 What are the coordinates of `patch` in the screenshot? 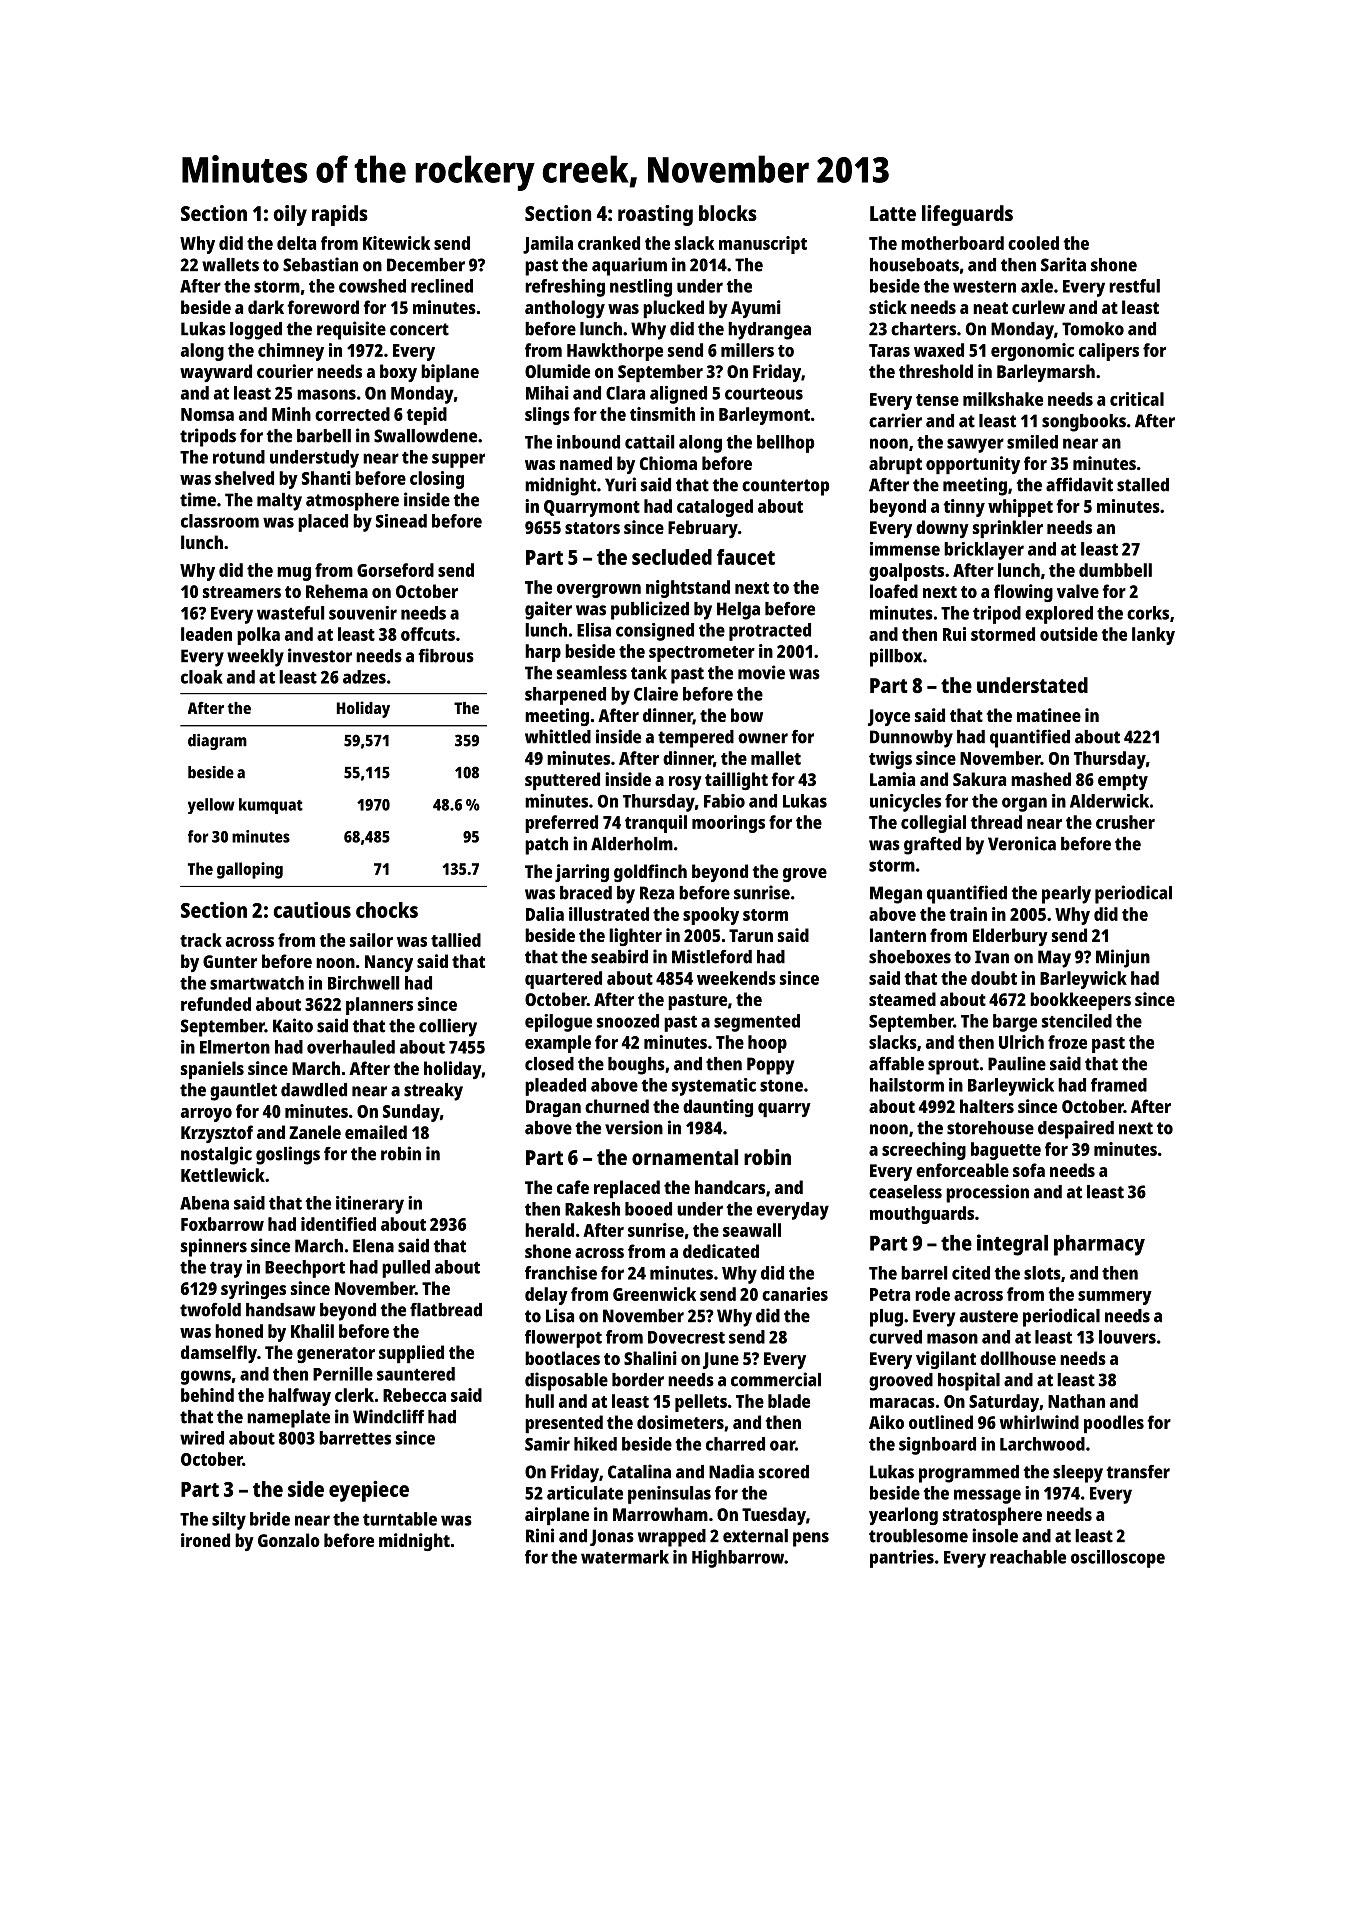 It's located at (546, 846).
